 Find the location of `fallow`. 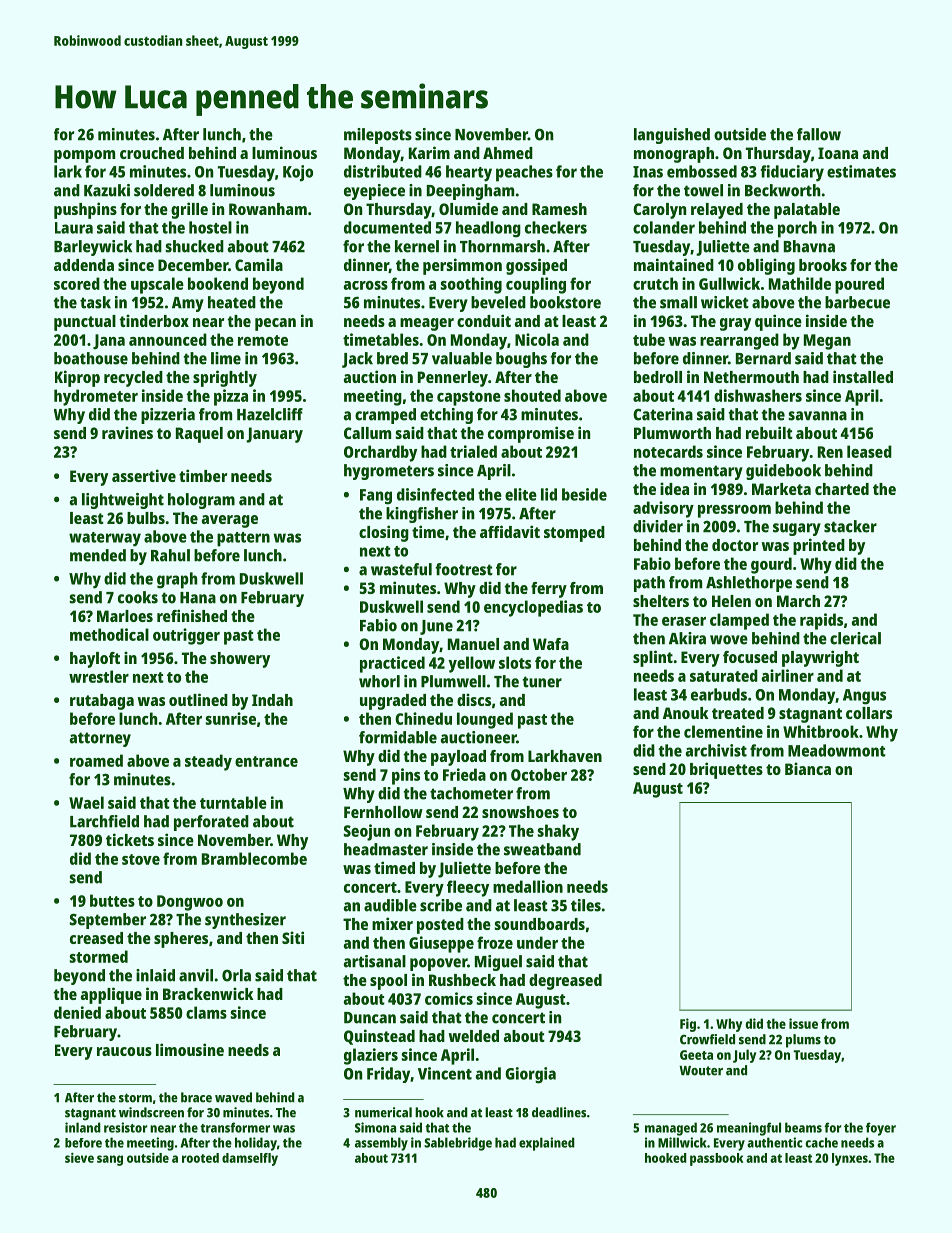

fallow is located at coordinates (819, 134).
